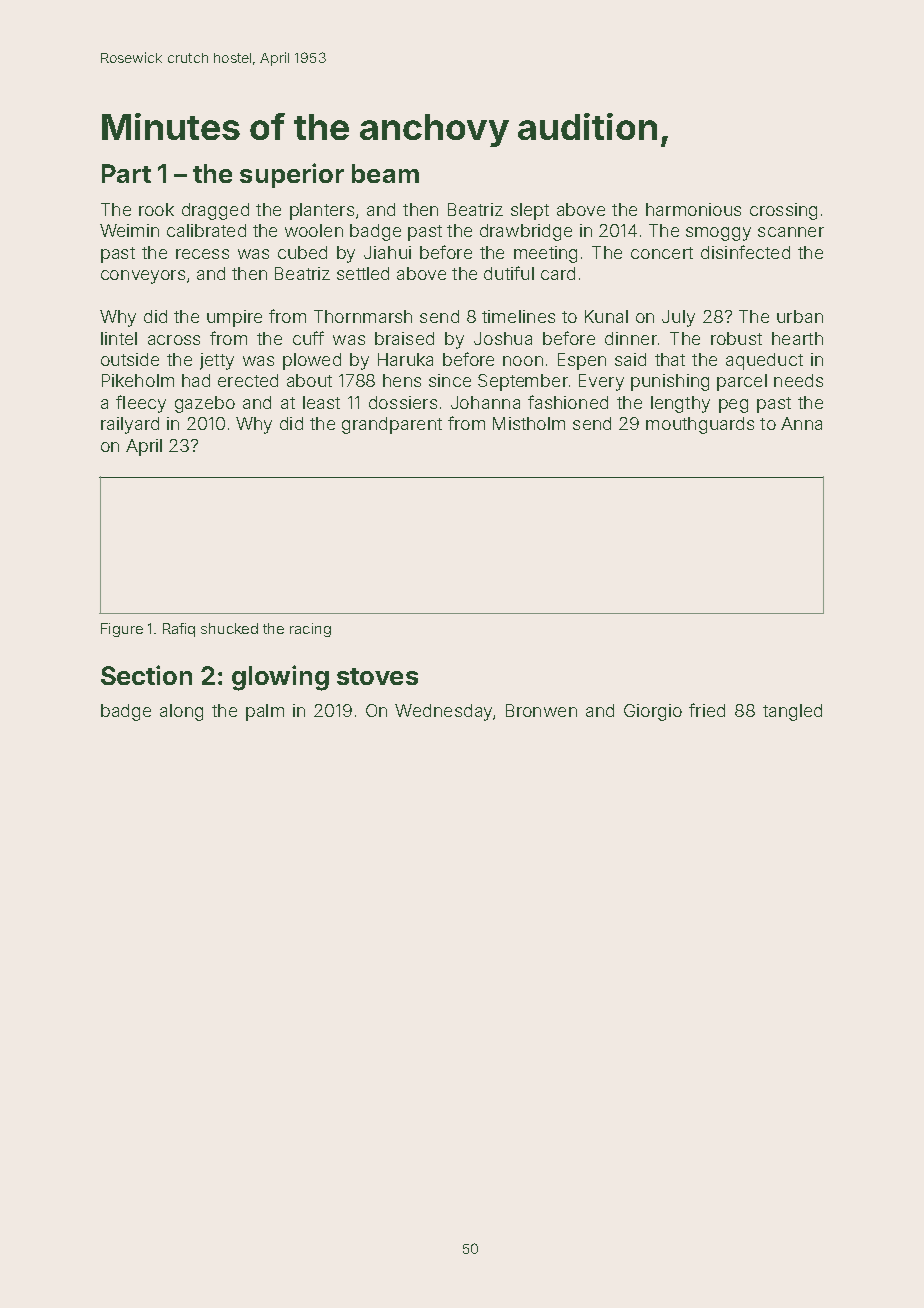 This page has height=1308, width=924. I want to click on noon, so click(523, 361).
